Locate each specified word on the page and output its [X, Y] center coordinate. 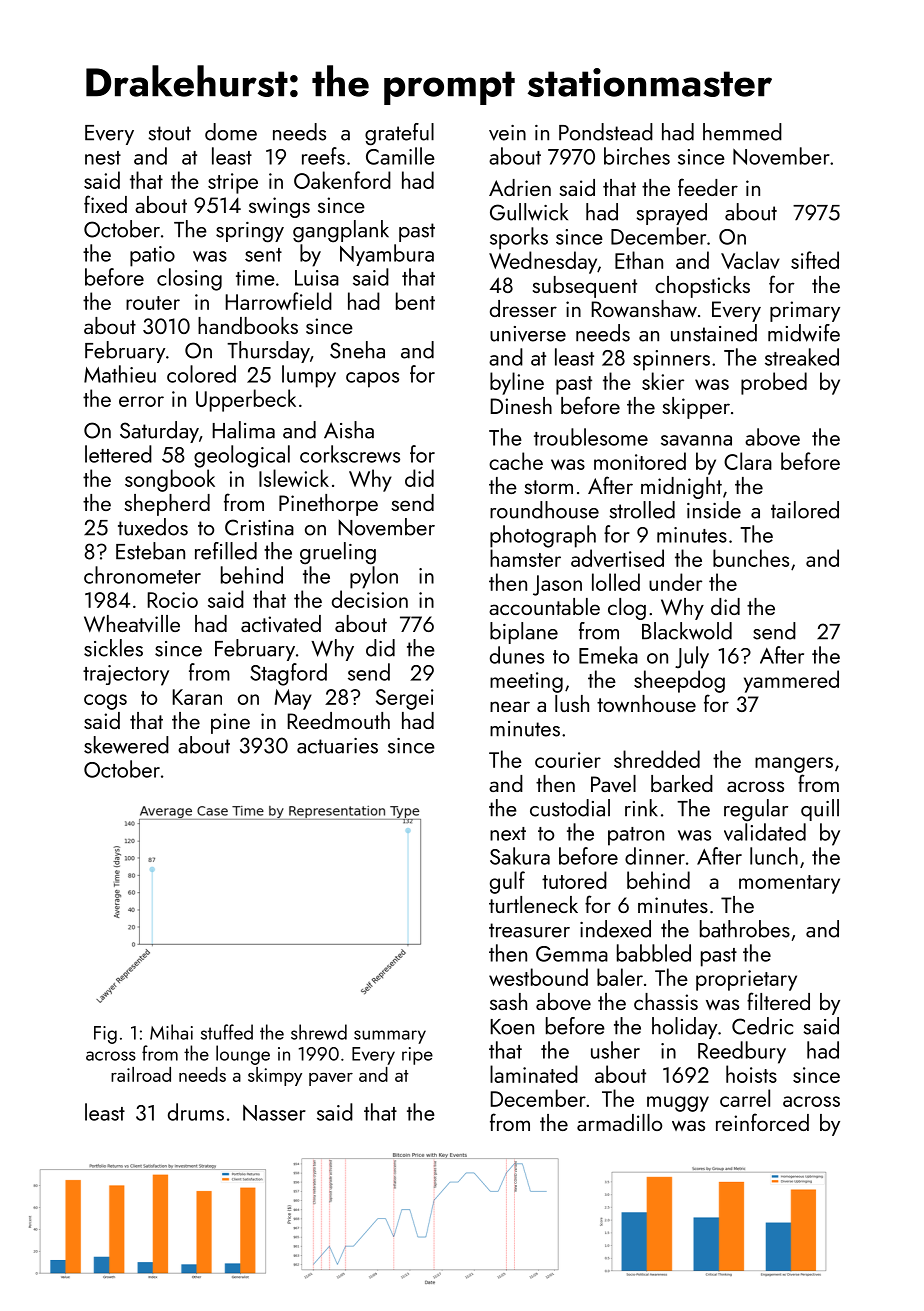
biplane [524, 633]
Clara [748, 461]
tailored [805, 510]
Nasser [274, 1113]
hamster [525, 558]
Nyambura [387, 255]
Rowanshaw [644, 308]
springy [250, 232]
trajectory [126, 675]
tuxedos [153, 527]
